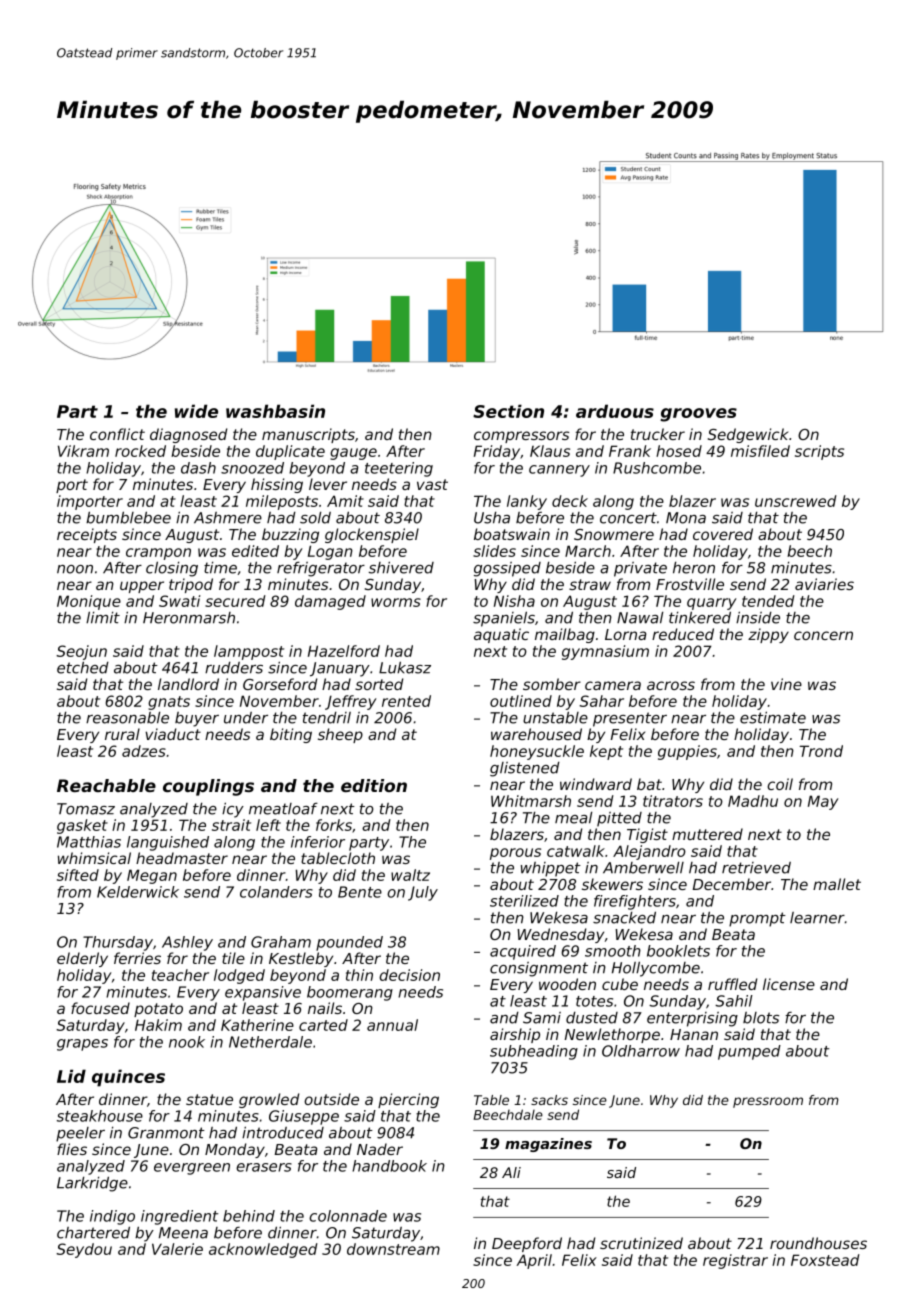  What do you see at coordinates (103, 617) in the screenshot?
I see `limit` at bounding box center [103, 617].
